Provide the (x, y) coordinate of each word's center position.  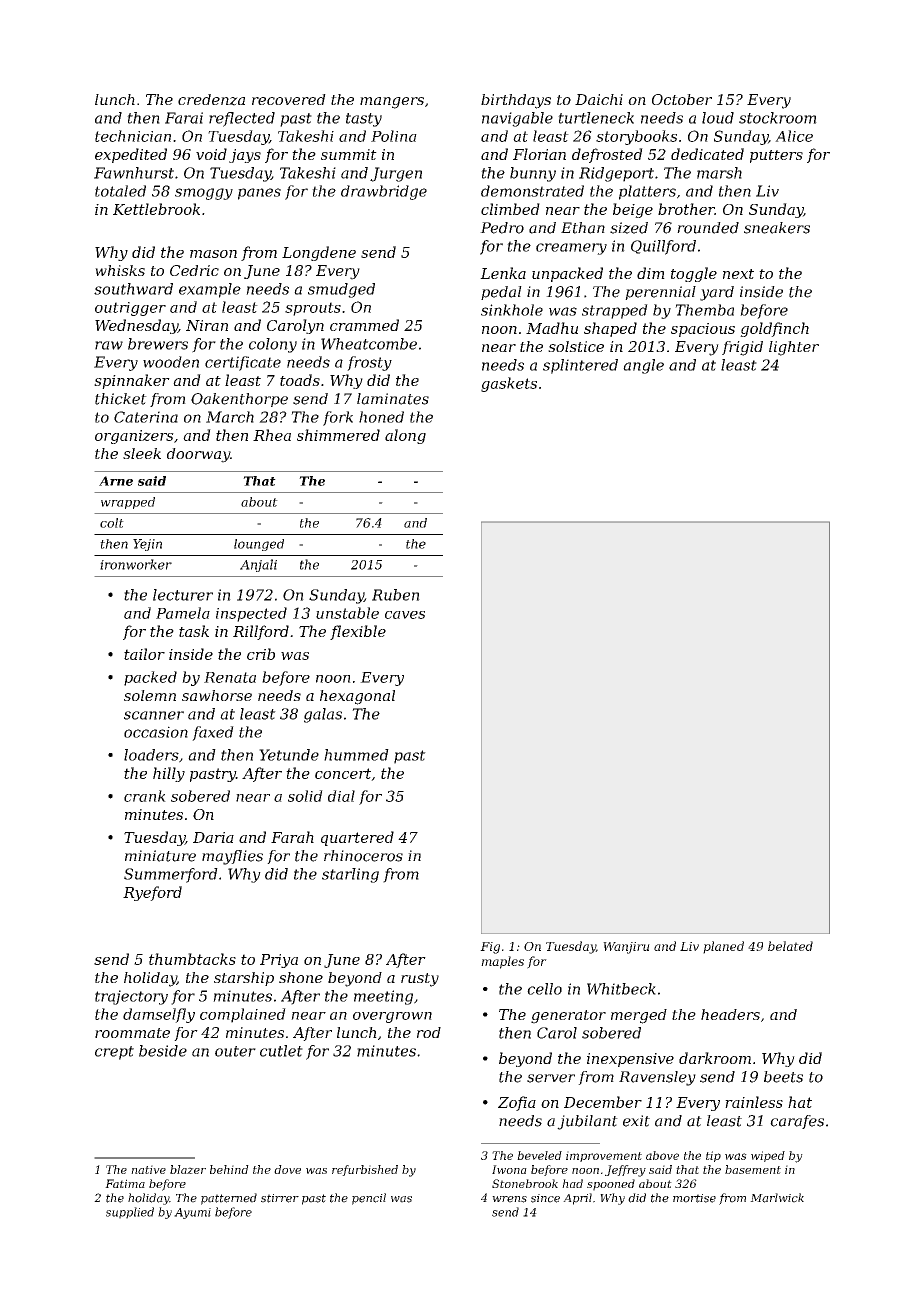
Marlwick (777, 1198)
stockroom (778, 118)
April (577, 1199)
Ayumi (192, 1213)
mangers (392, 103)
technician (133, 136)
